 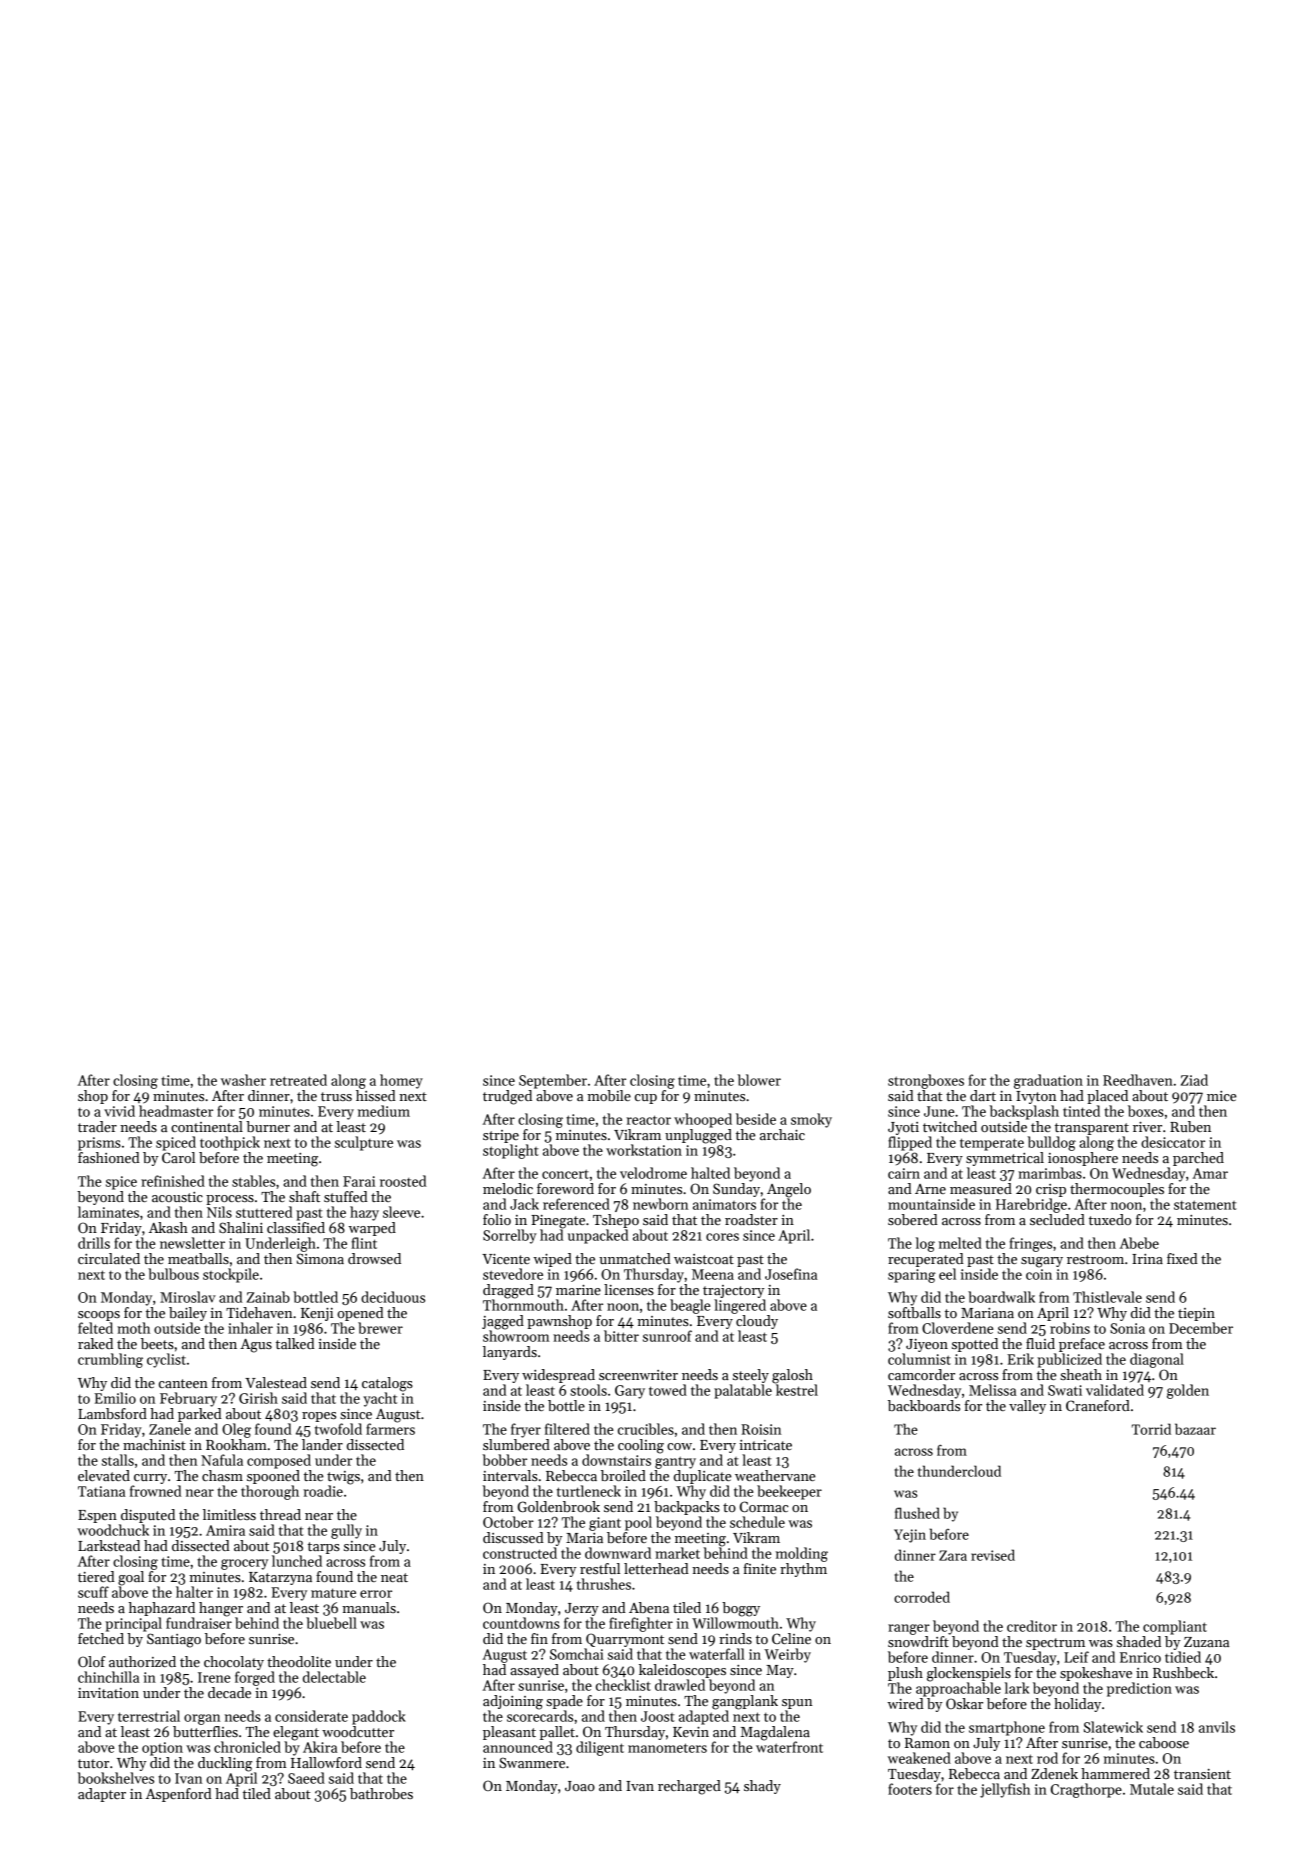 I want to click on revised, so click(x=993, y=1555).
